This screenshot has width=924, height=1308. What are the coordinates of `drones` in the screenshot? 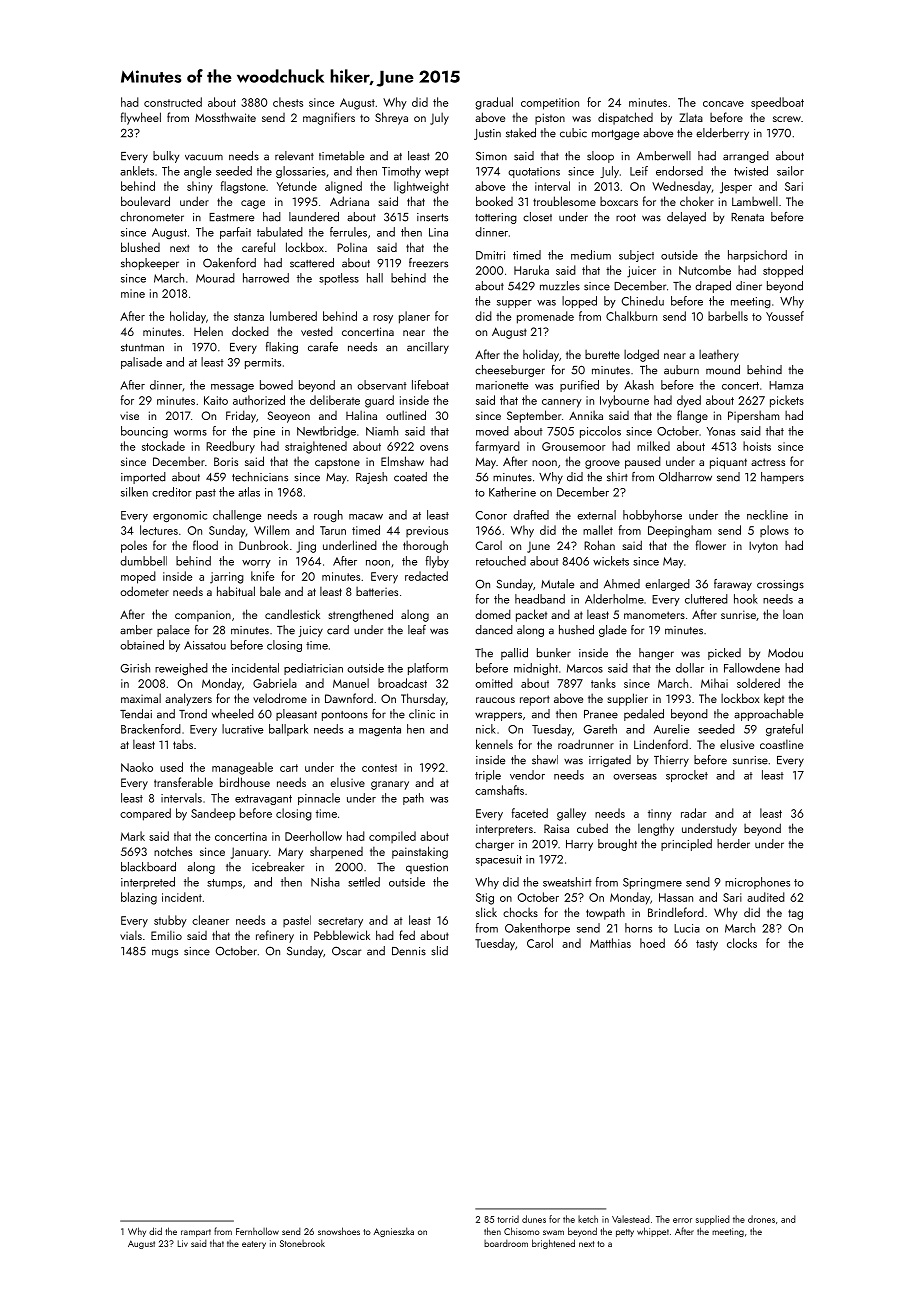 It's located at (761, 1219).
